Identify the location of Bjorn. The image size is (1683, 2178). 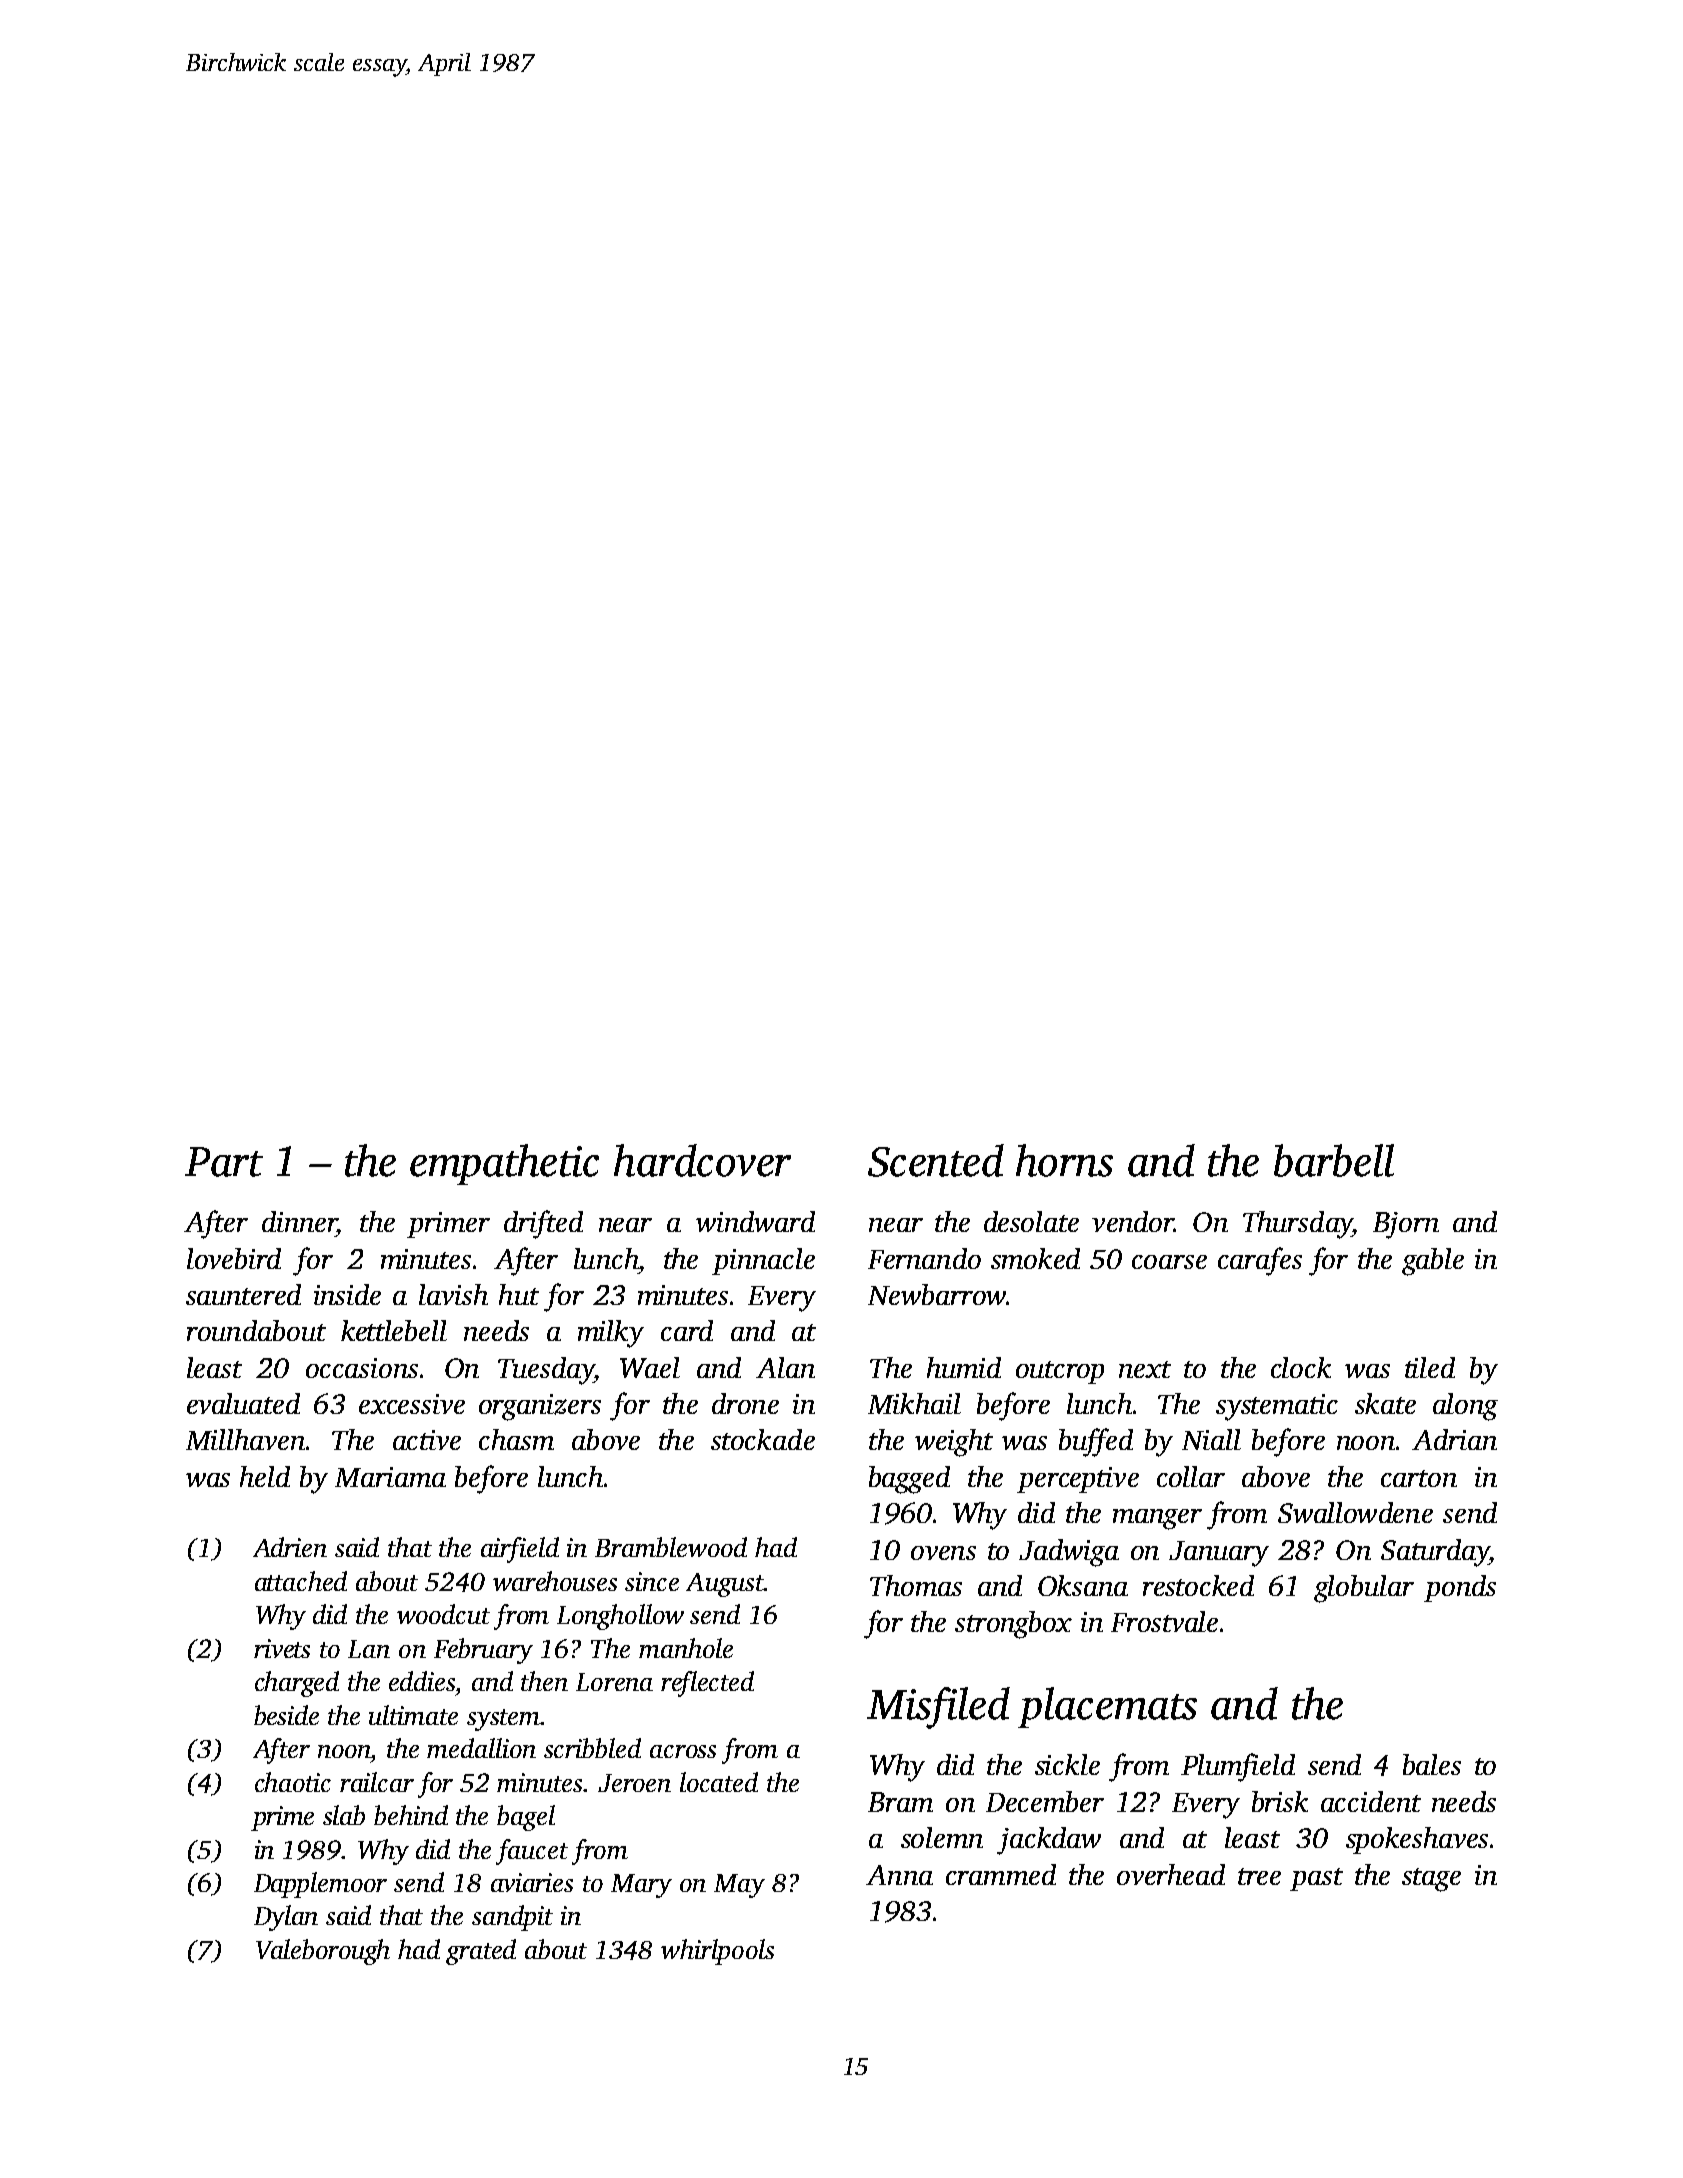
(1406, 1225).
